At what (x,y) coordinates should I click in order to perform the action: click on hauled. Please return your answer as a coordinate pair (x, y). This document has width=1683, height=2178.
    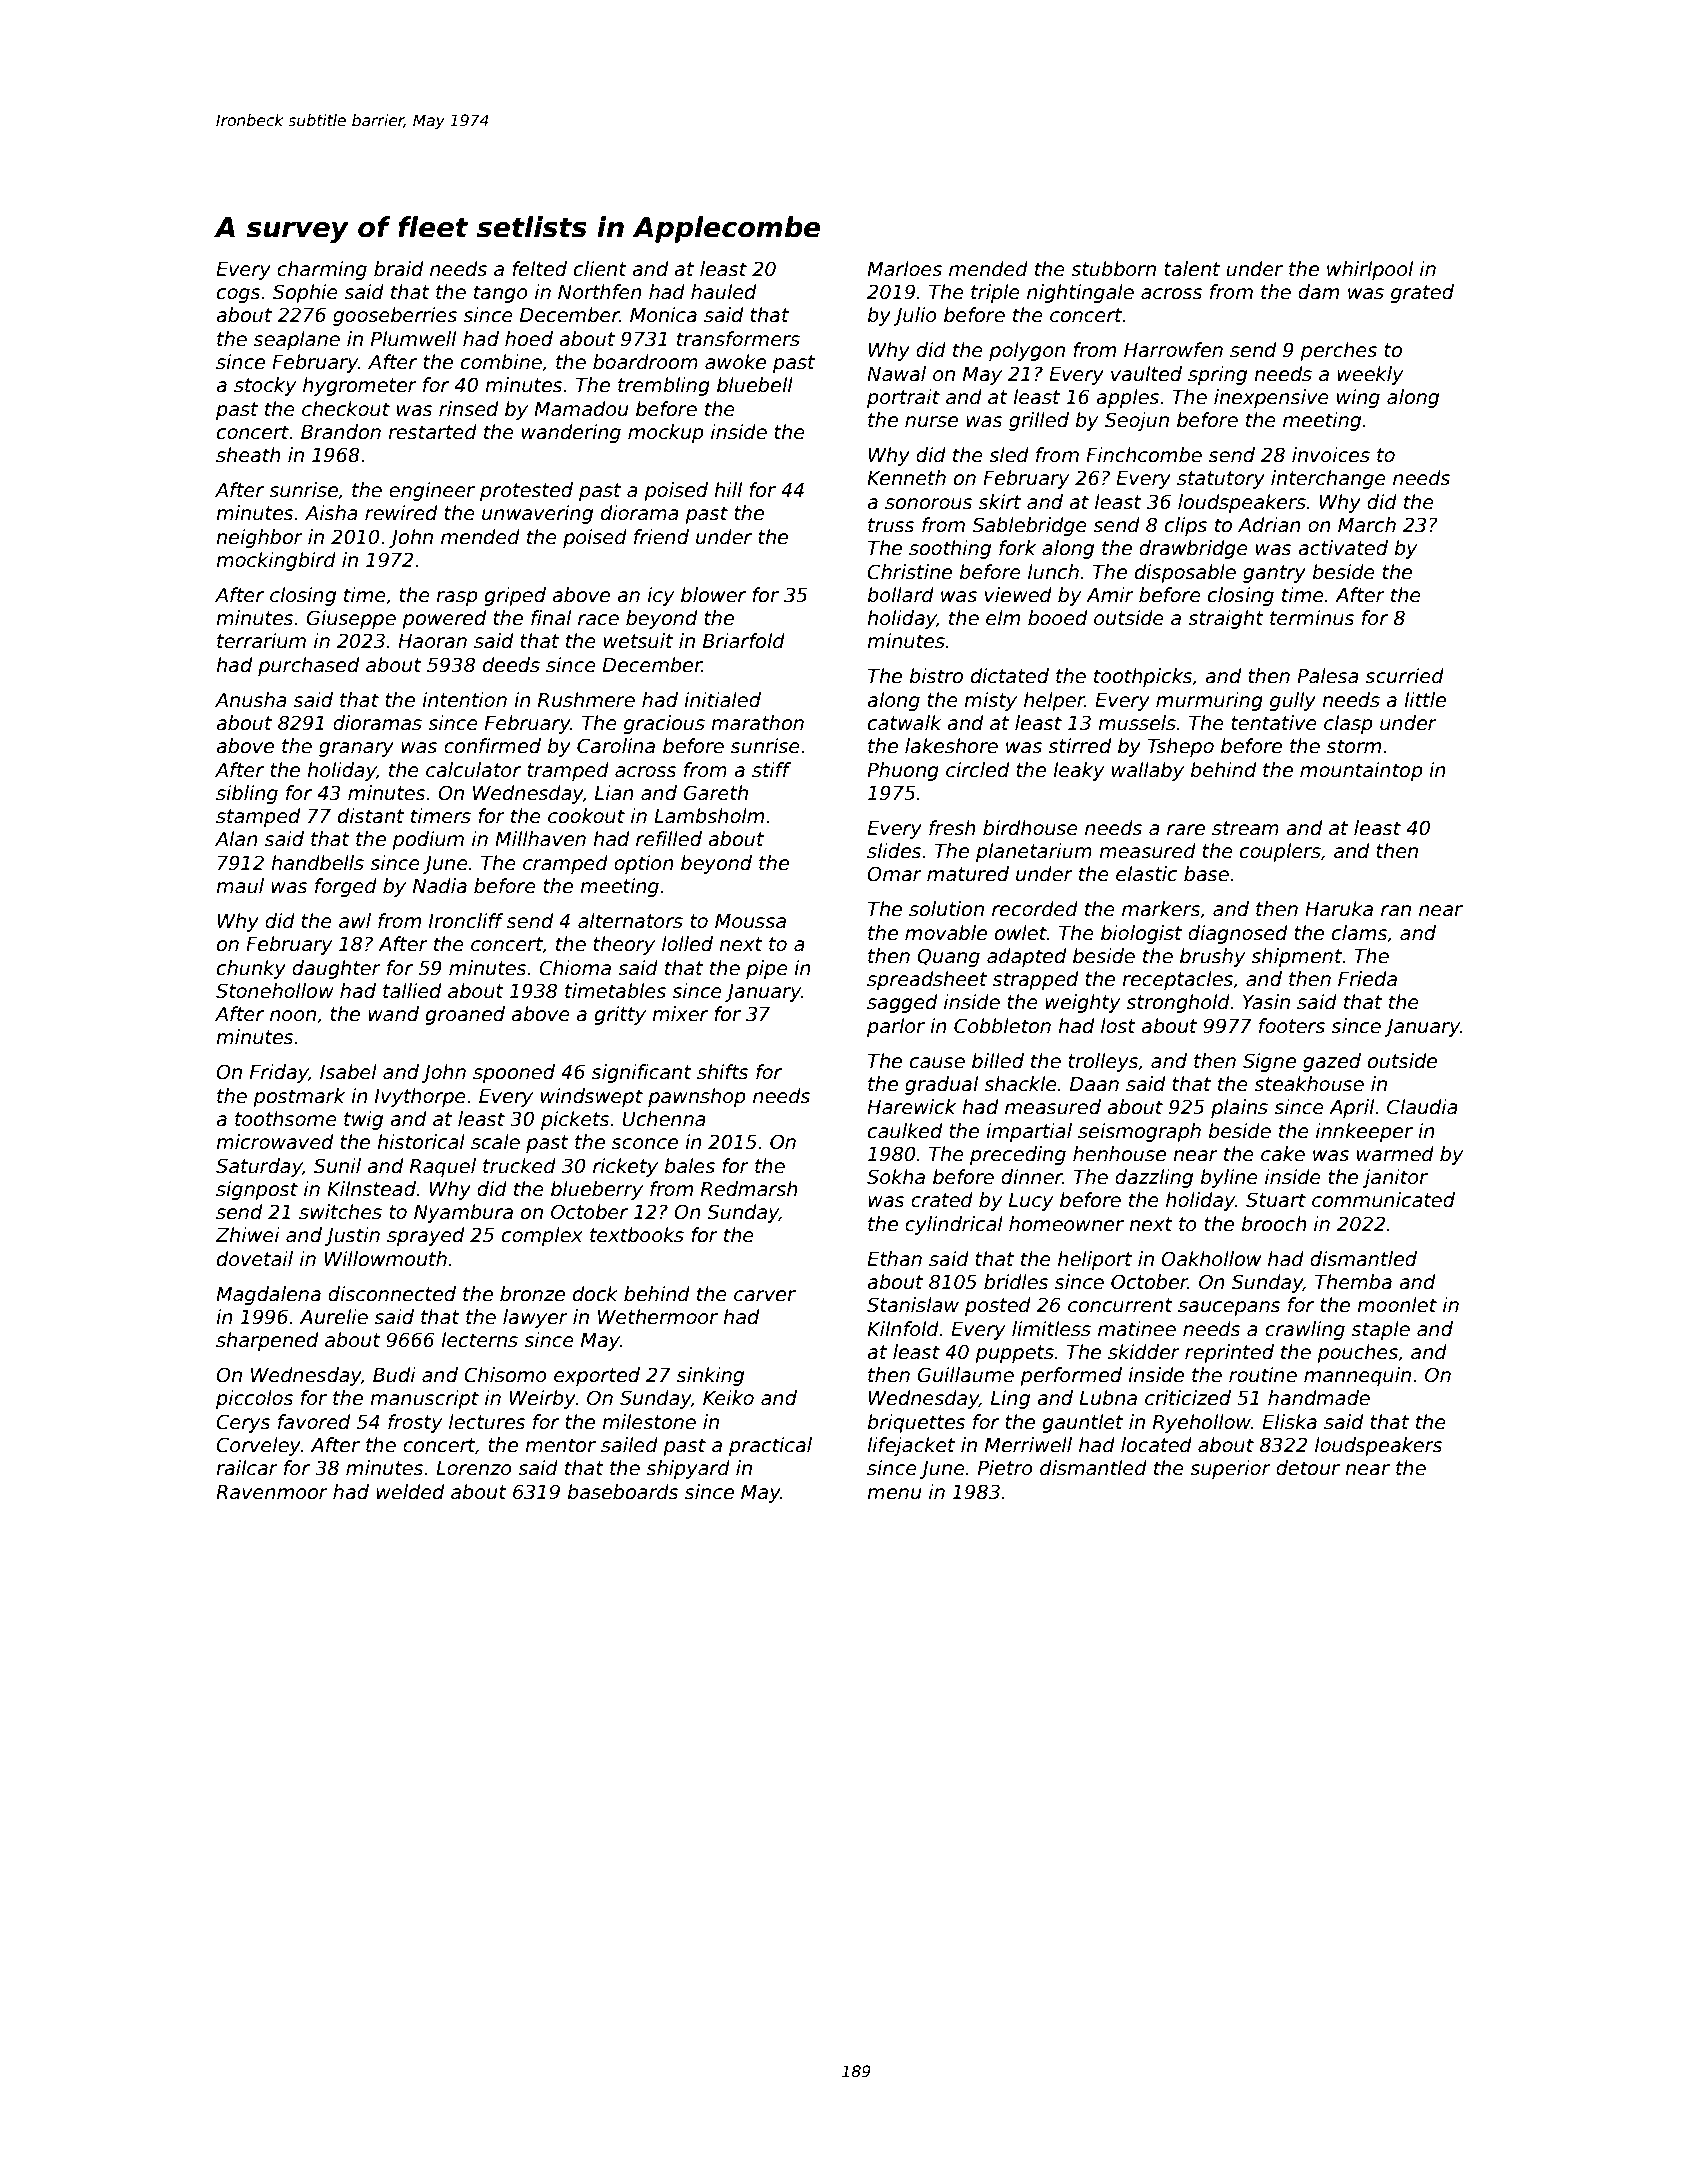
    Looking at the image, I should click on (723, 292).
